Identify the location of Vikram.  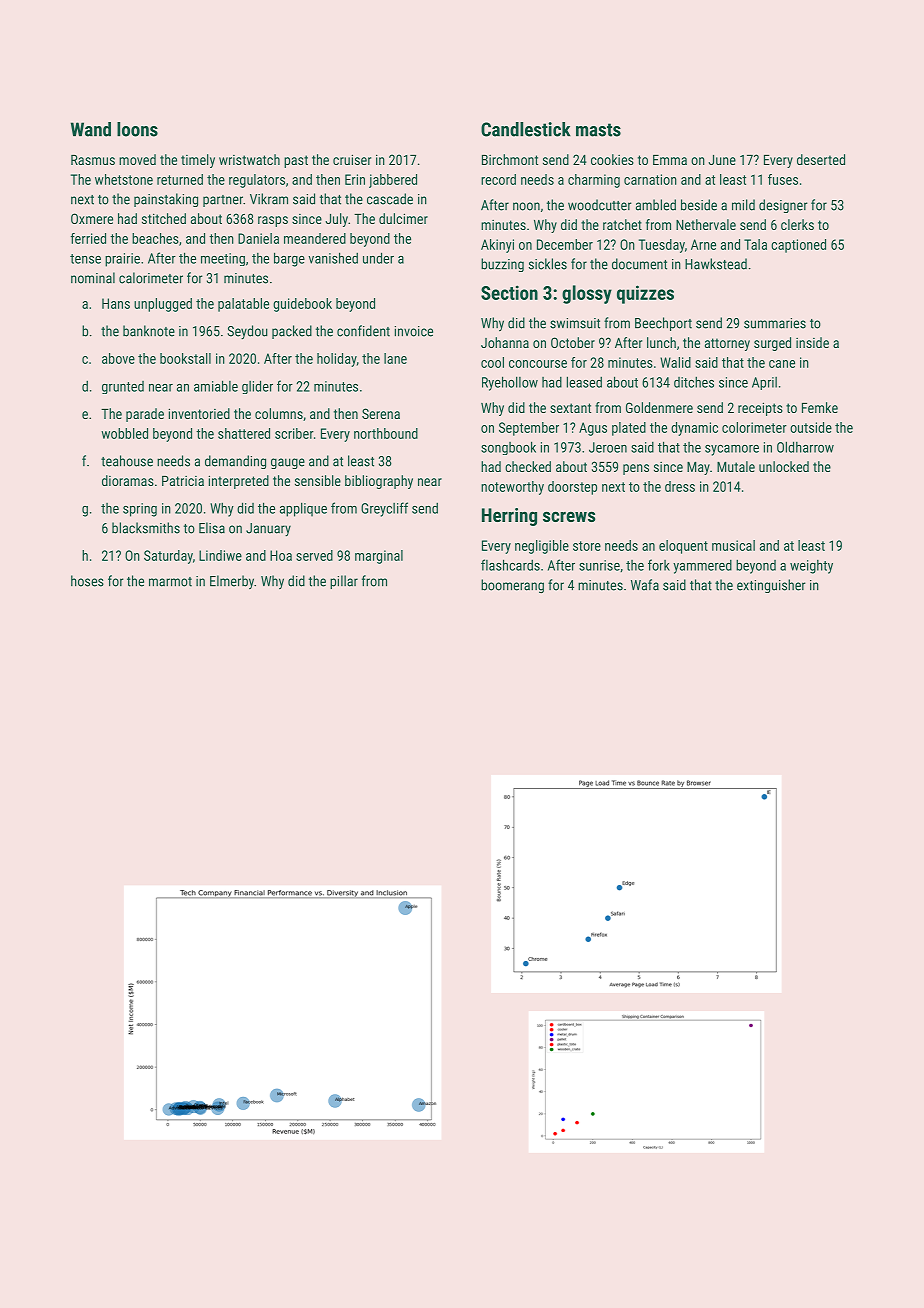
(269, 199).
